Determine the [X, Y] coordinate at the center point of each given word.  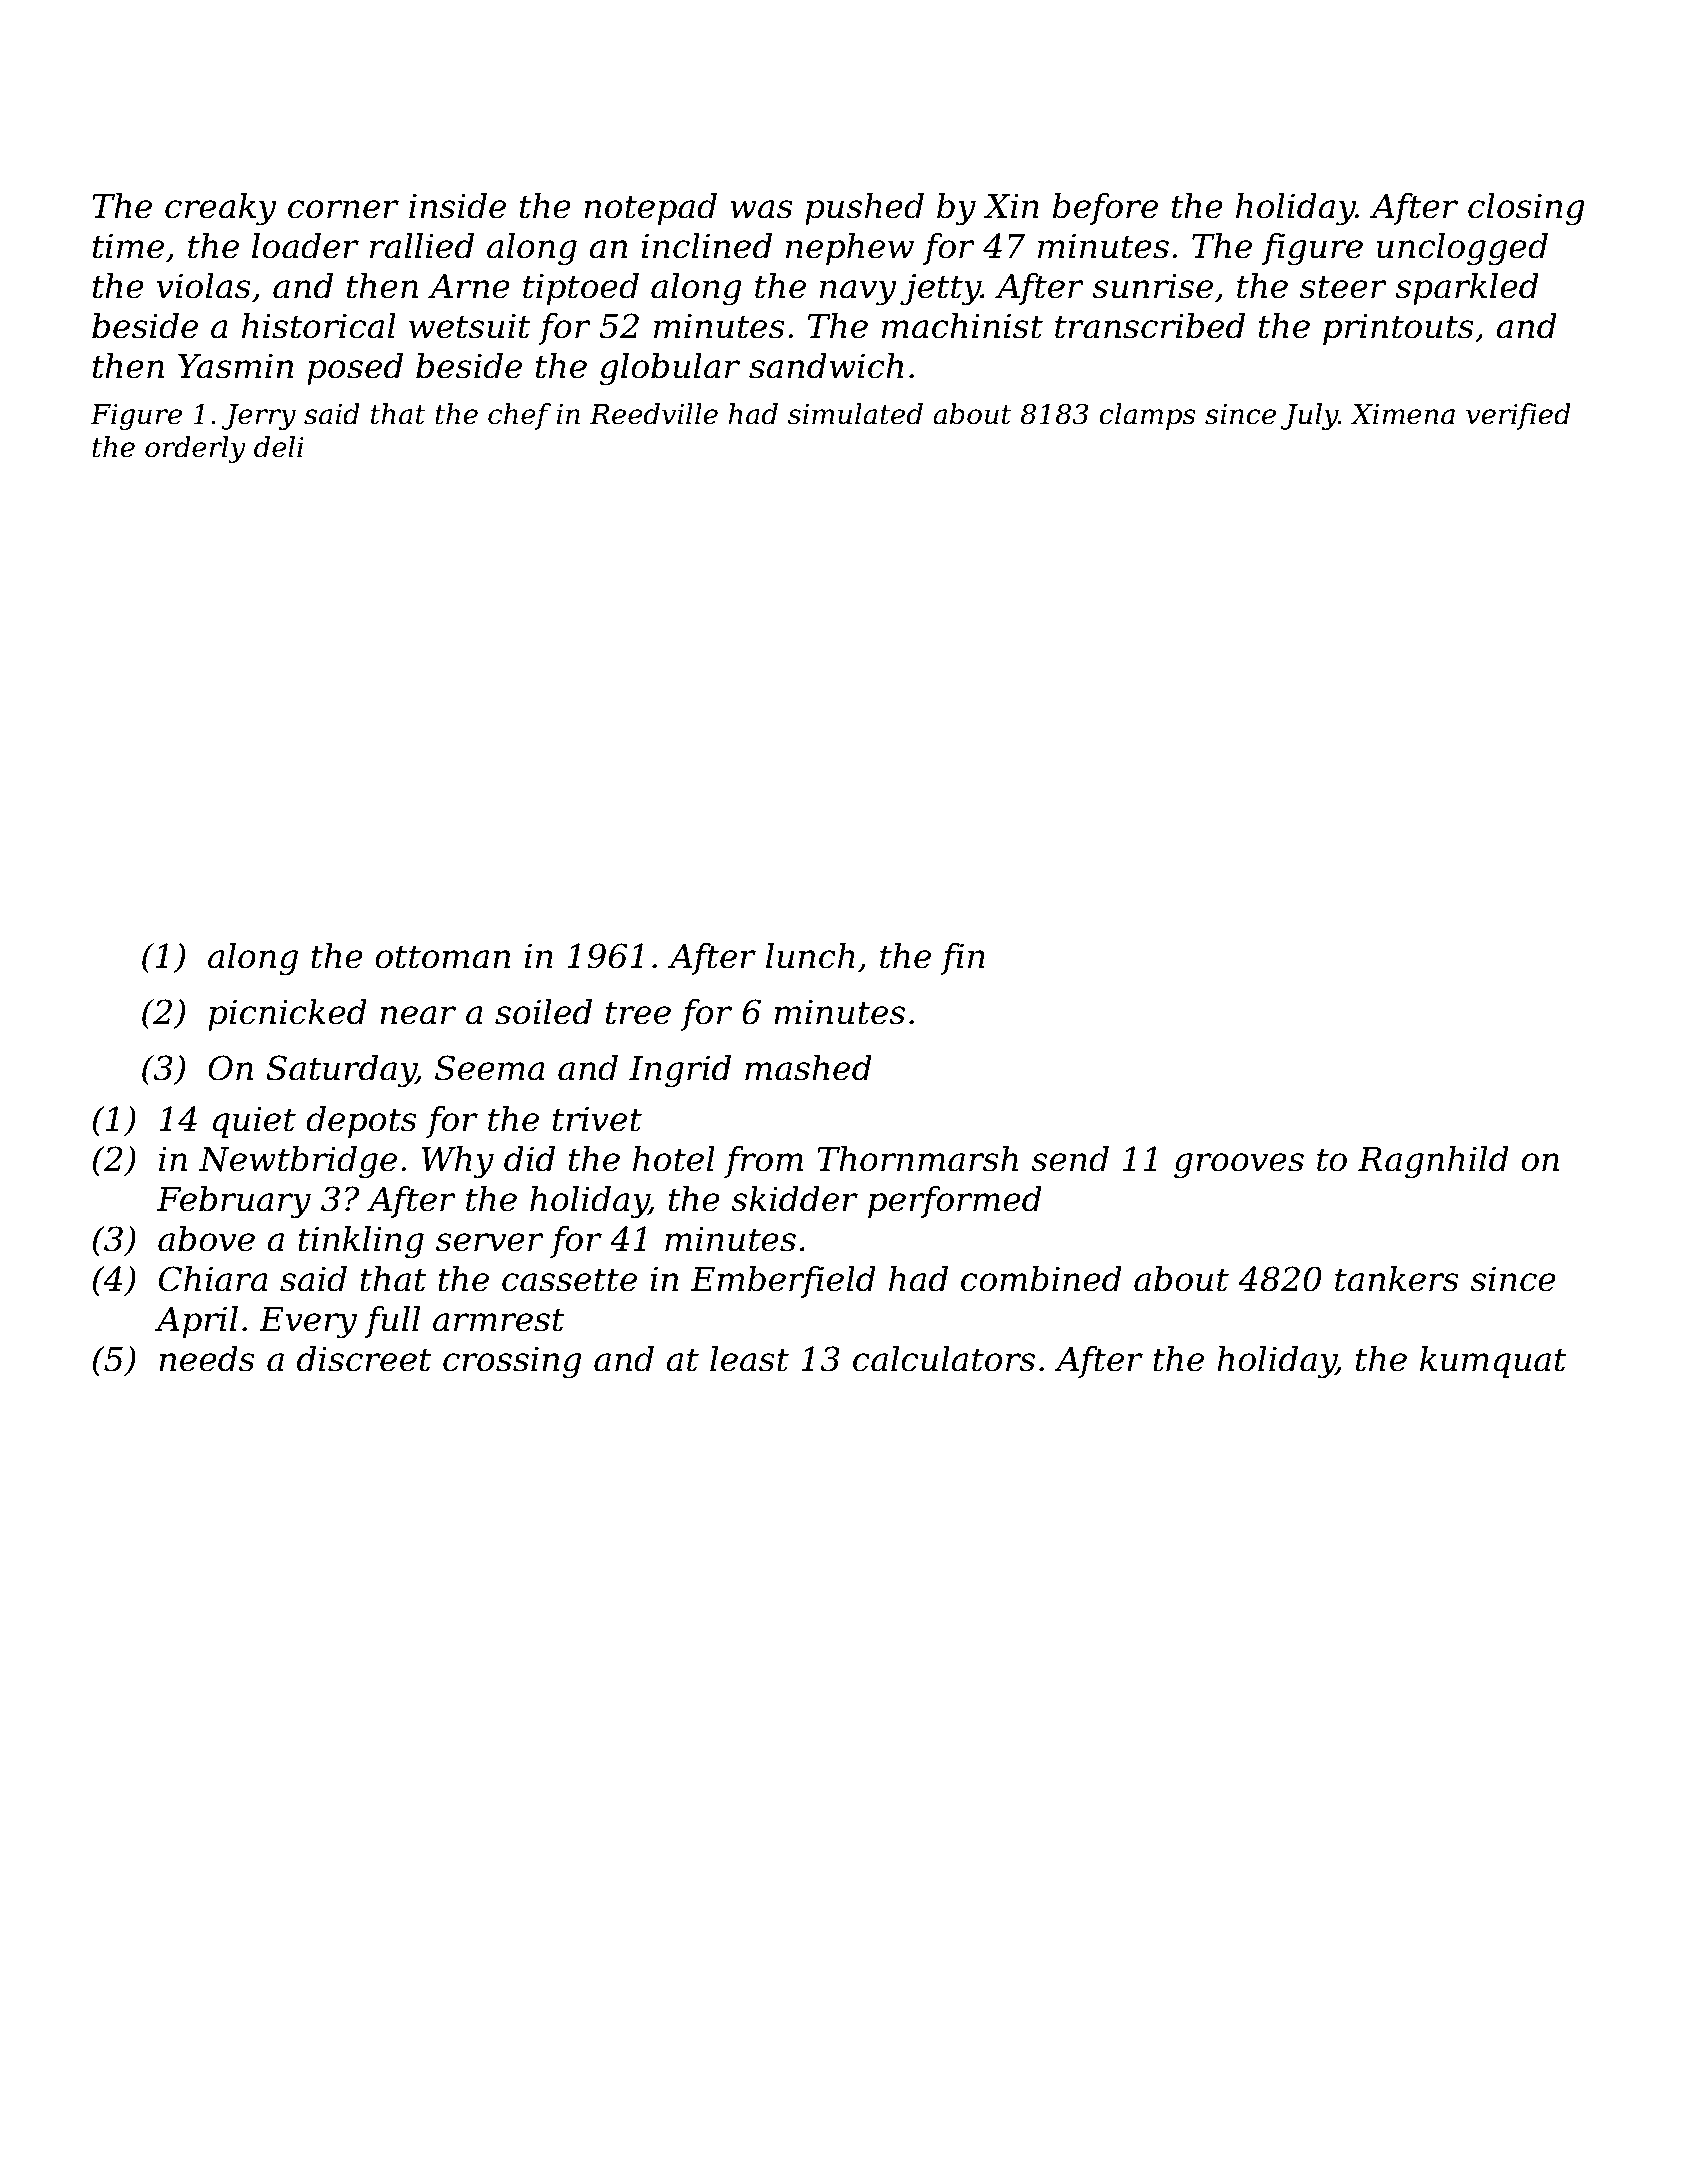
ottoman [442, 957]
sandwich [826, 366]
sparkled [1467, 289]
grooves [1239, 1166]
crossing [512, 1363]
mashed [808, 1068]
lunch [810, 956]
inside [457, 206]
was [761, 209]
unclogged [1462, 249]
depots [361, 1122]
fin [962, 959]
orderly [195, 449]
